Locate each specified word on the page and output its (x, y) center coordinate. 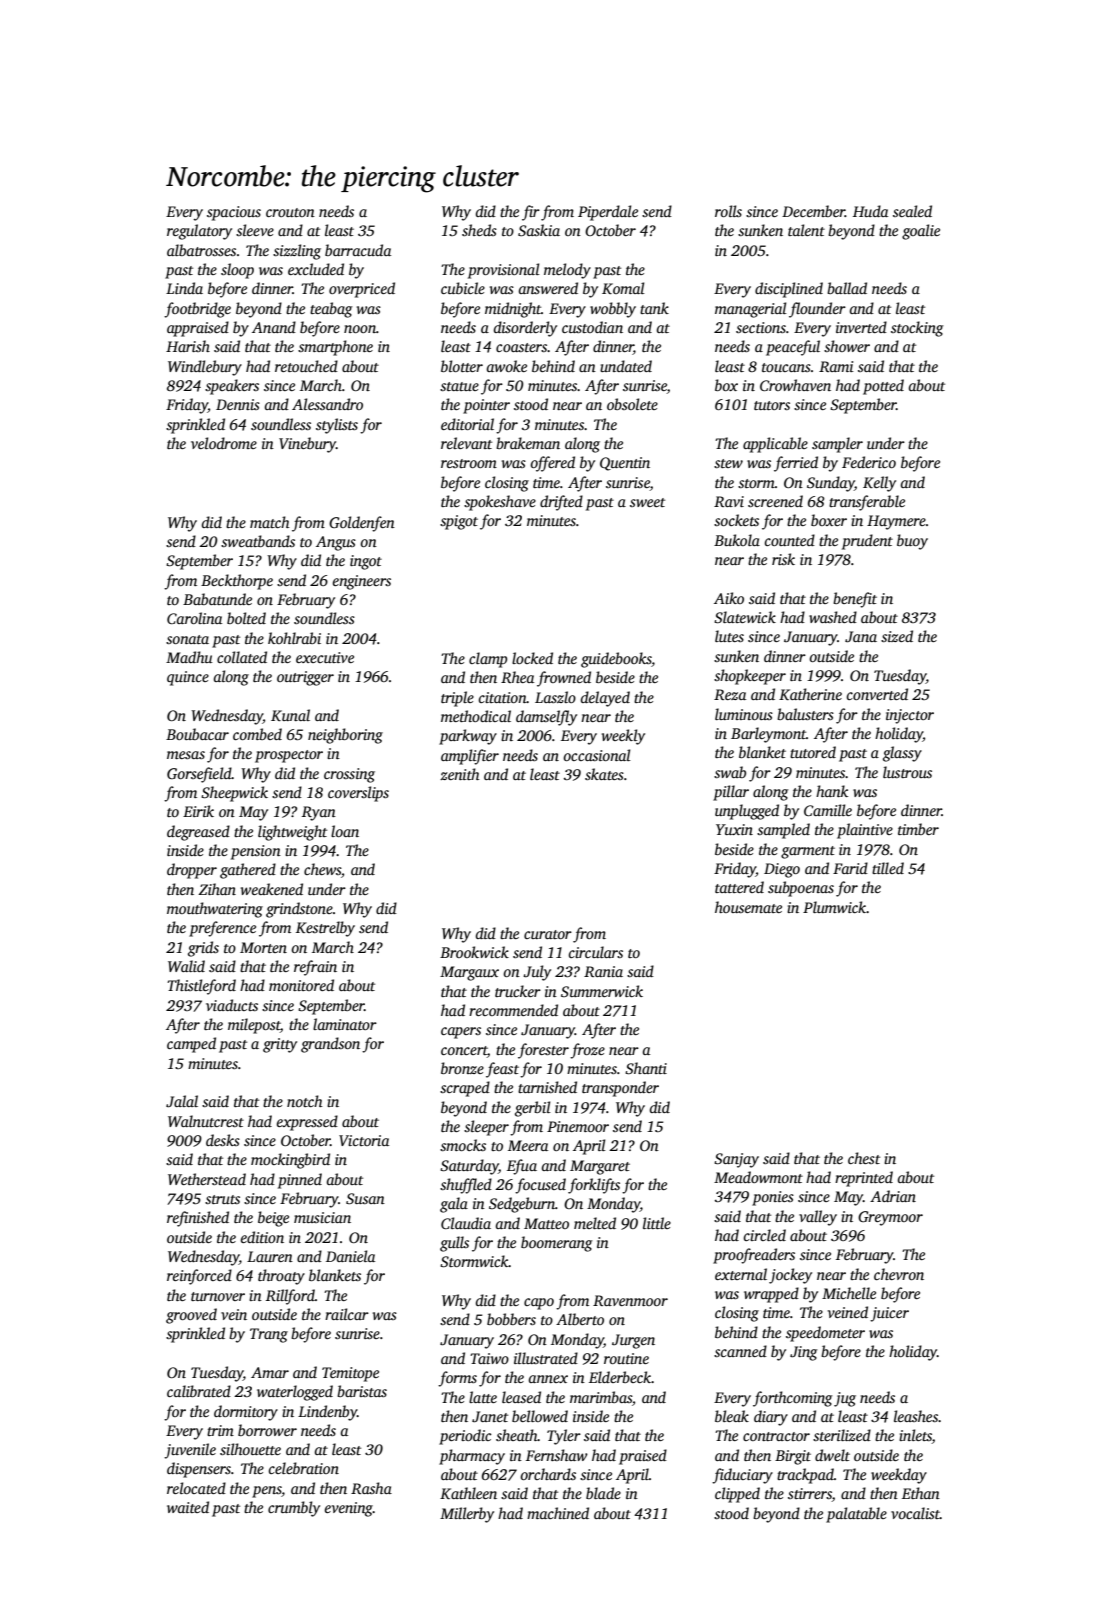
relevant (466, 443)
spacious (234, 213)
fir (531, 213)
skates (604, 774)
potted (883, 387)
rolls (728, 211)
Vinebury (307, 445)
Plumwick (834, 907)
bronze (462, 1068)
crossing (349, 775)
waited (188, 1507)
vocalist (915, 1513)
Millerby (467, 1515)
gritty (280, 1045)
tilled (888, 868)
